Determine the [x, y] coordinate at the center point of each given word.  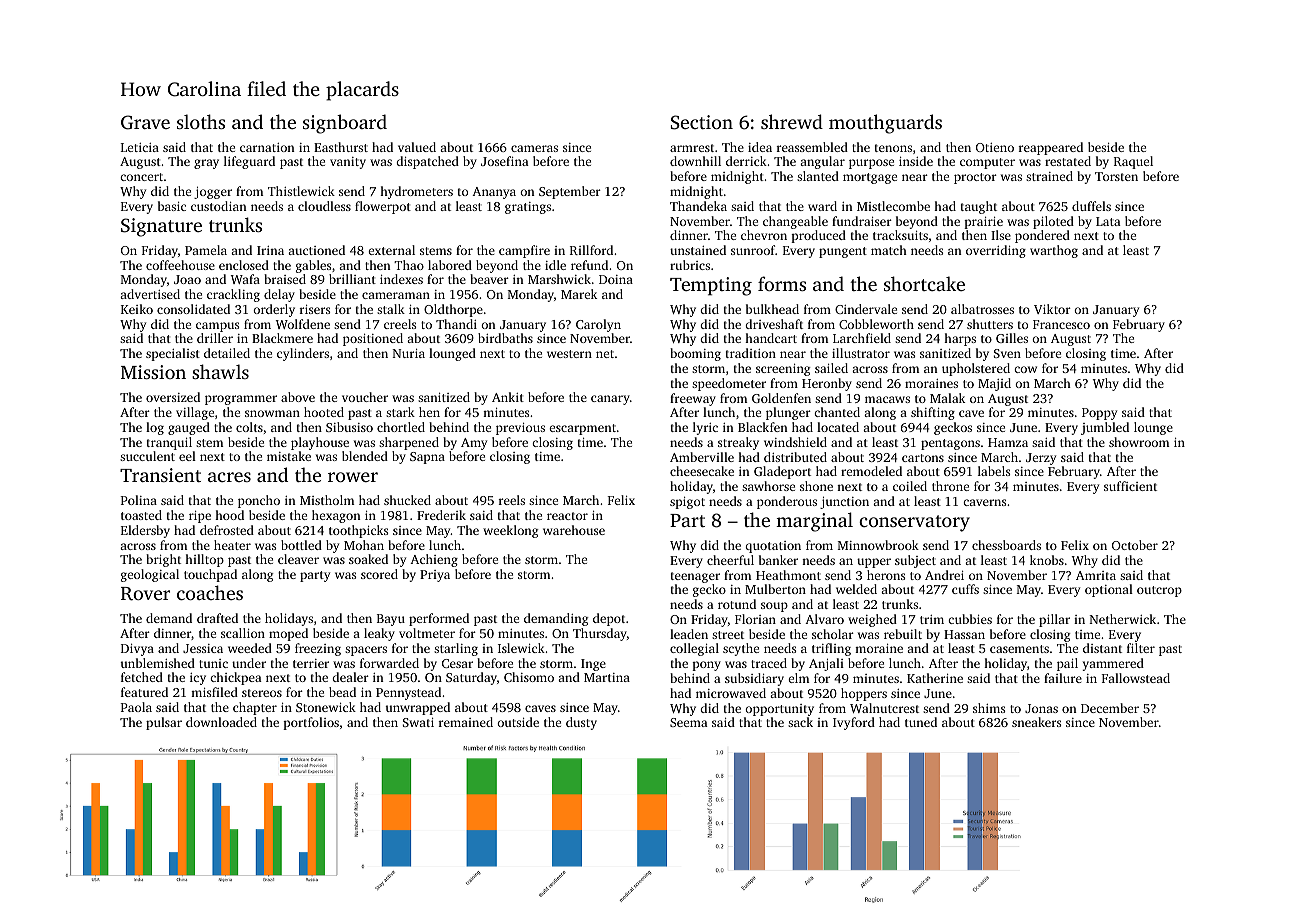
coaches [210, 592]
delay [279, 295]
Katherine [935, 678]
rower [353, 477]
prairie [983, 223]
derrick [746, 161]
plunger [788, 413]
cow [1025, 369]
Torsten [1116, 176]
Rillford [591, 250]
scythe [741, 649]
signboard [345, 124]
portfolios [311, 723]
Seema [689, 722]
